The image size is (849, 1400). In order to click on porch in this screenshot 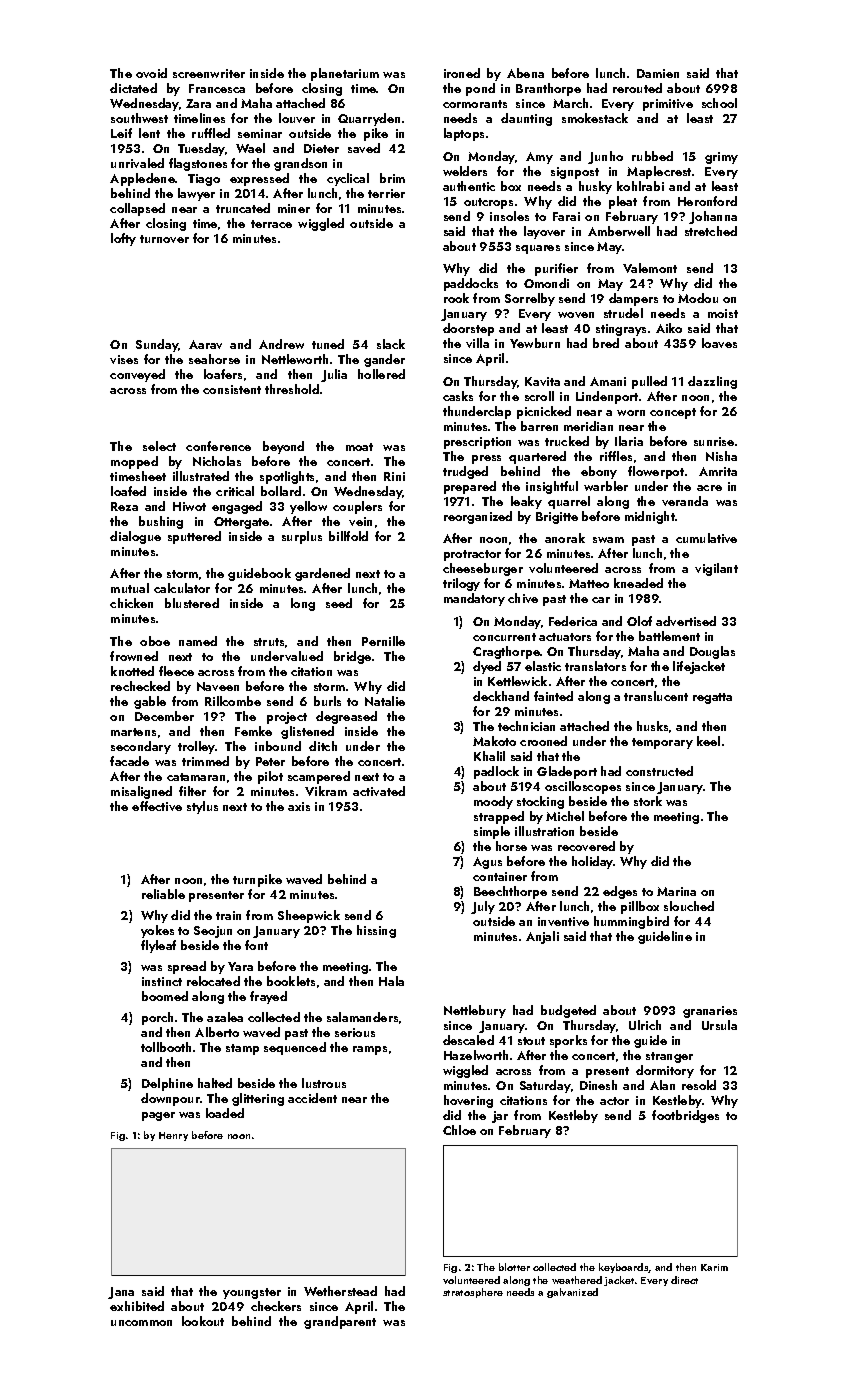, I will do `click(157, 1018)`.
